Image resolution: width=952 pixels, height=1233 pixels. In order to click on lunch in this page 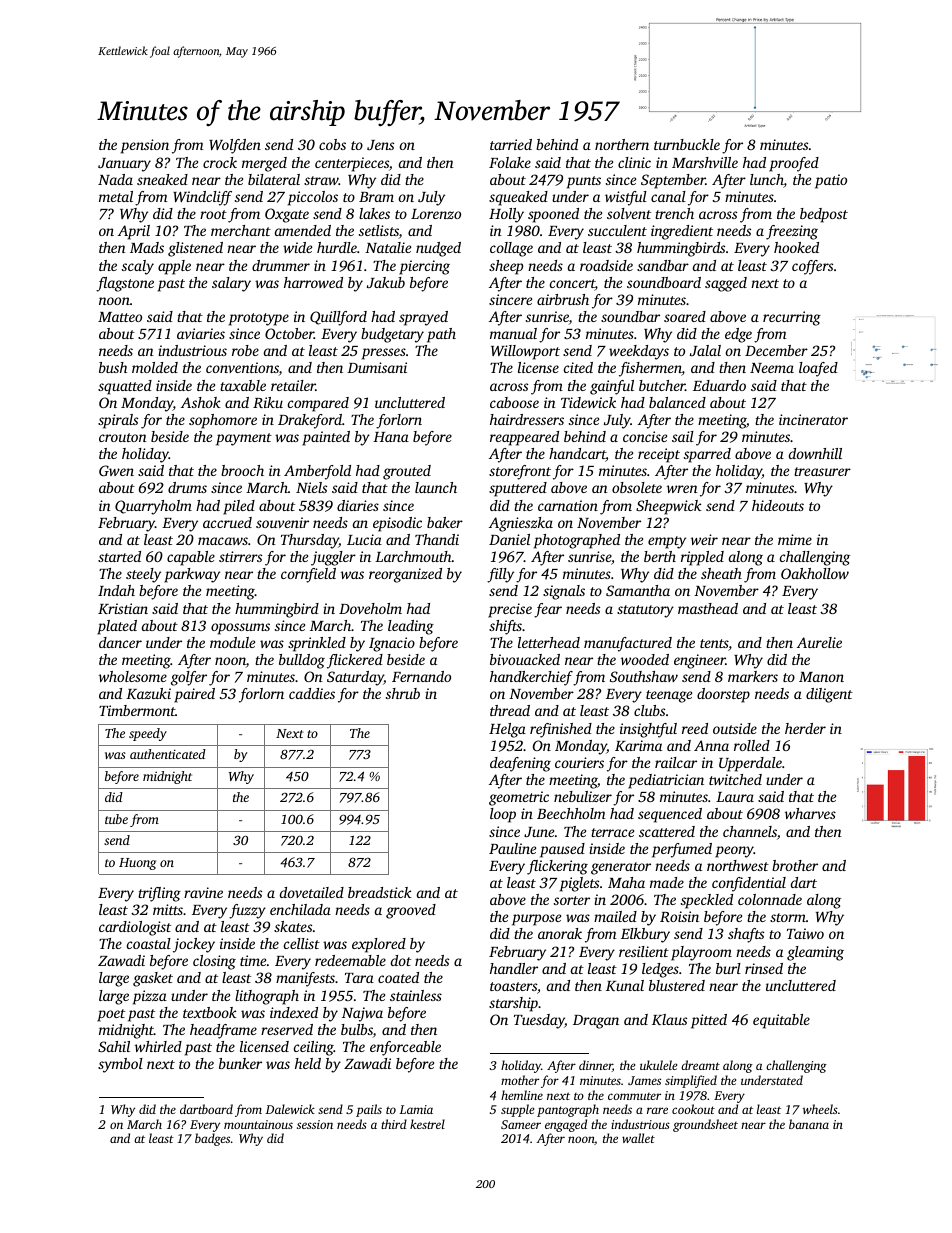, I will do `click(767, 181)`.
